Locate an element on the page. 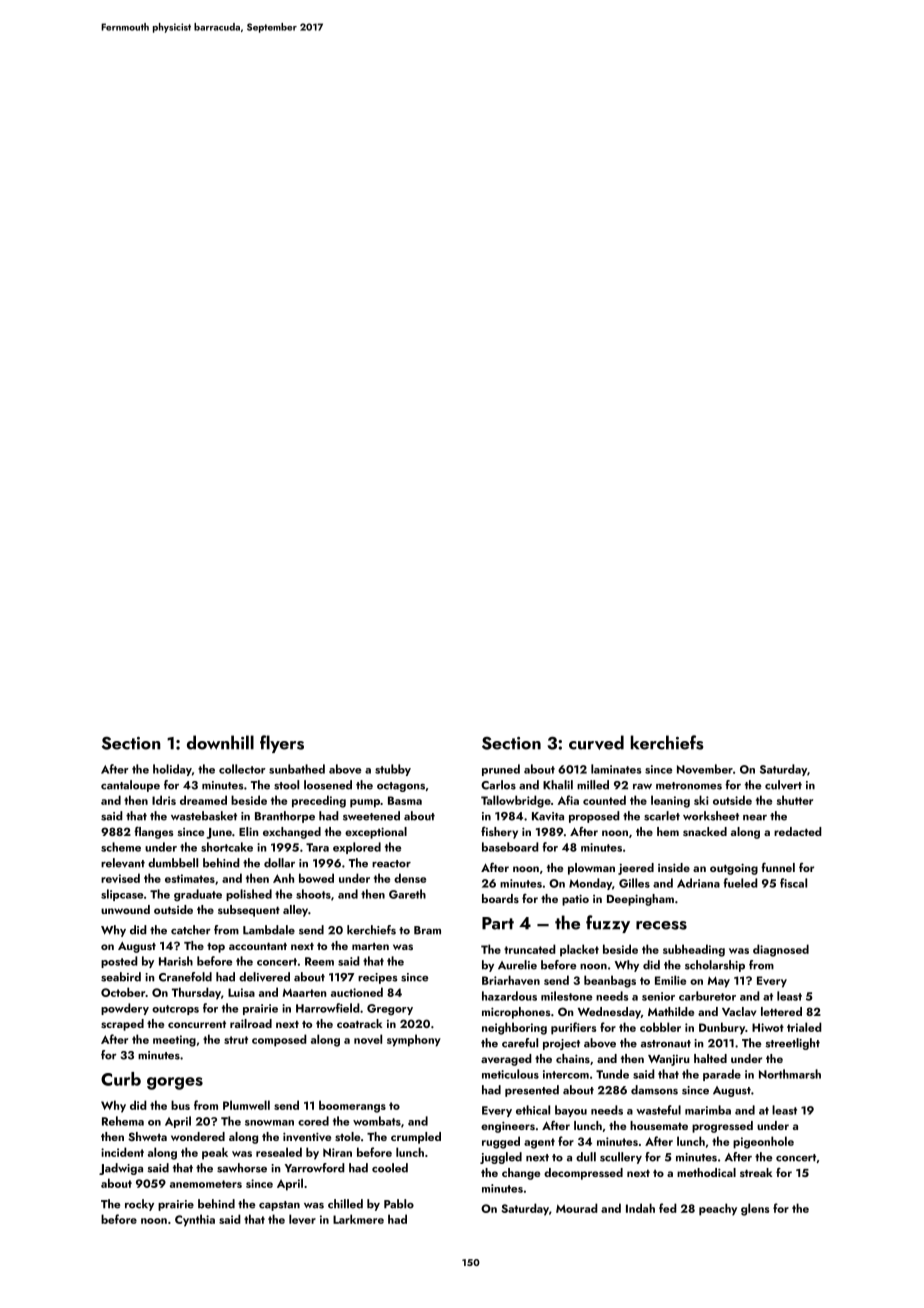 This page has width=924, height=1308. Mourad is located at coordinates (577, 1208).
